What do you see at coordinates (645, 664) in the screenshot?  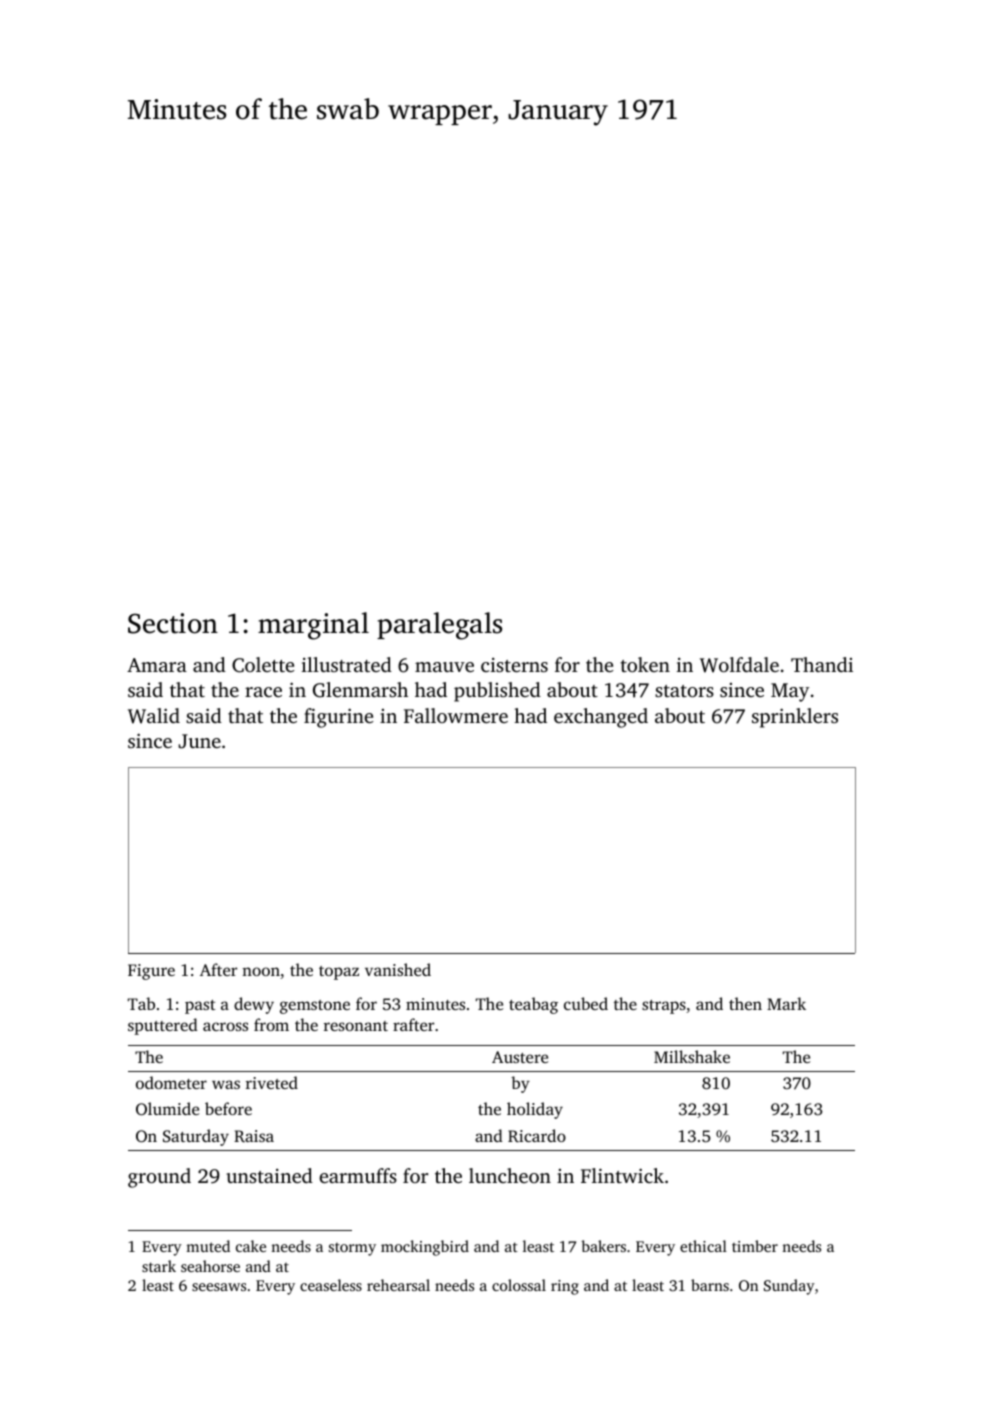 I see `token` at bounding box center [645, 664].
